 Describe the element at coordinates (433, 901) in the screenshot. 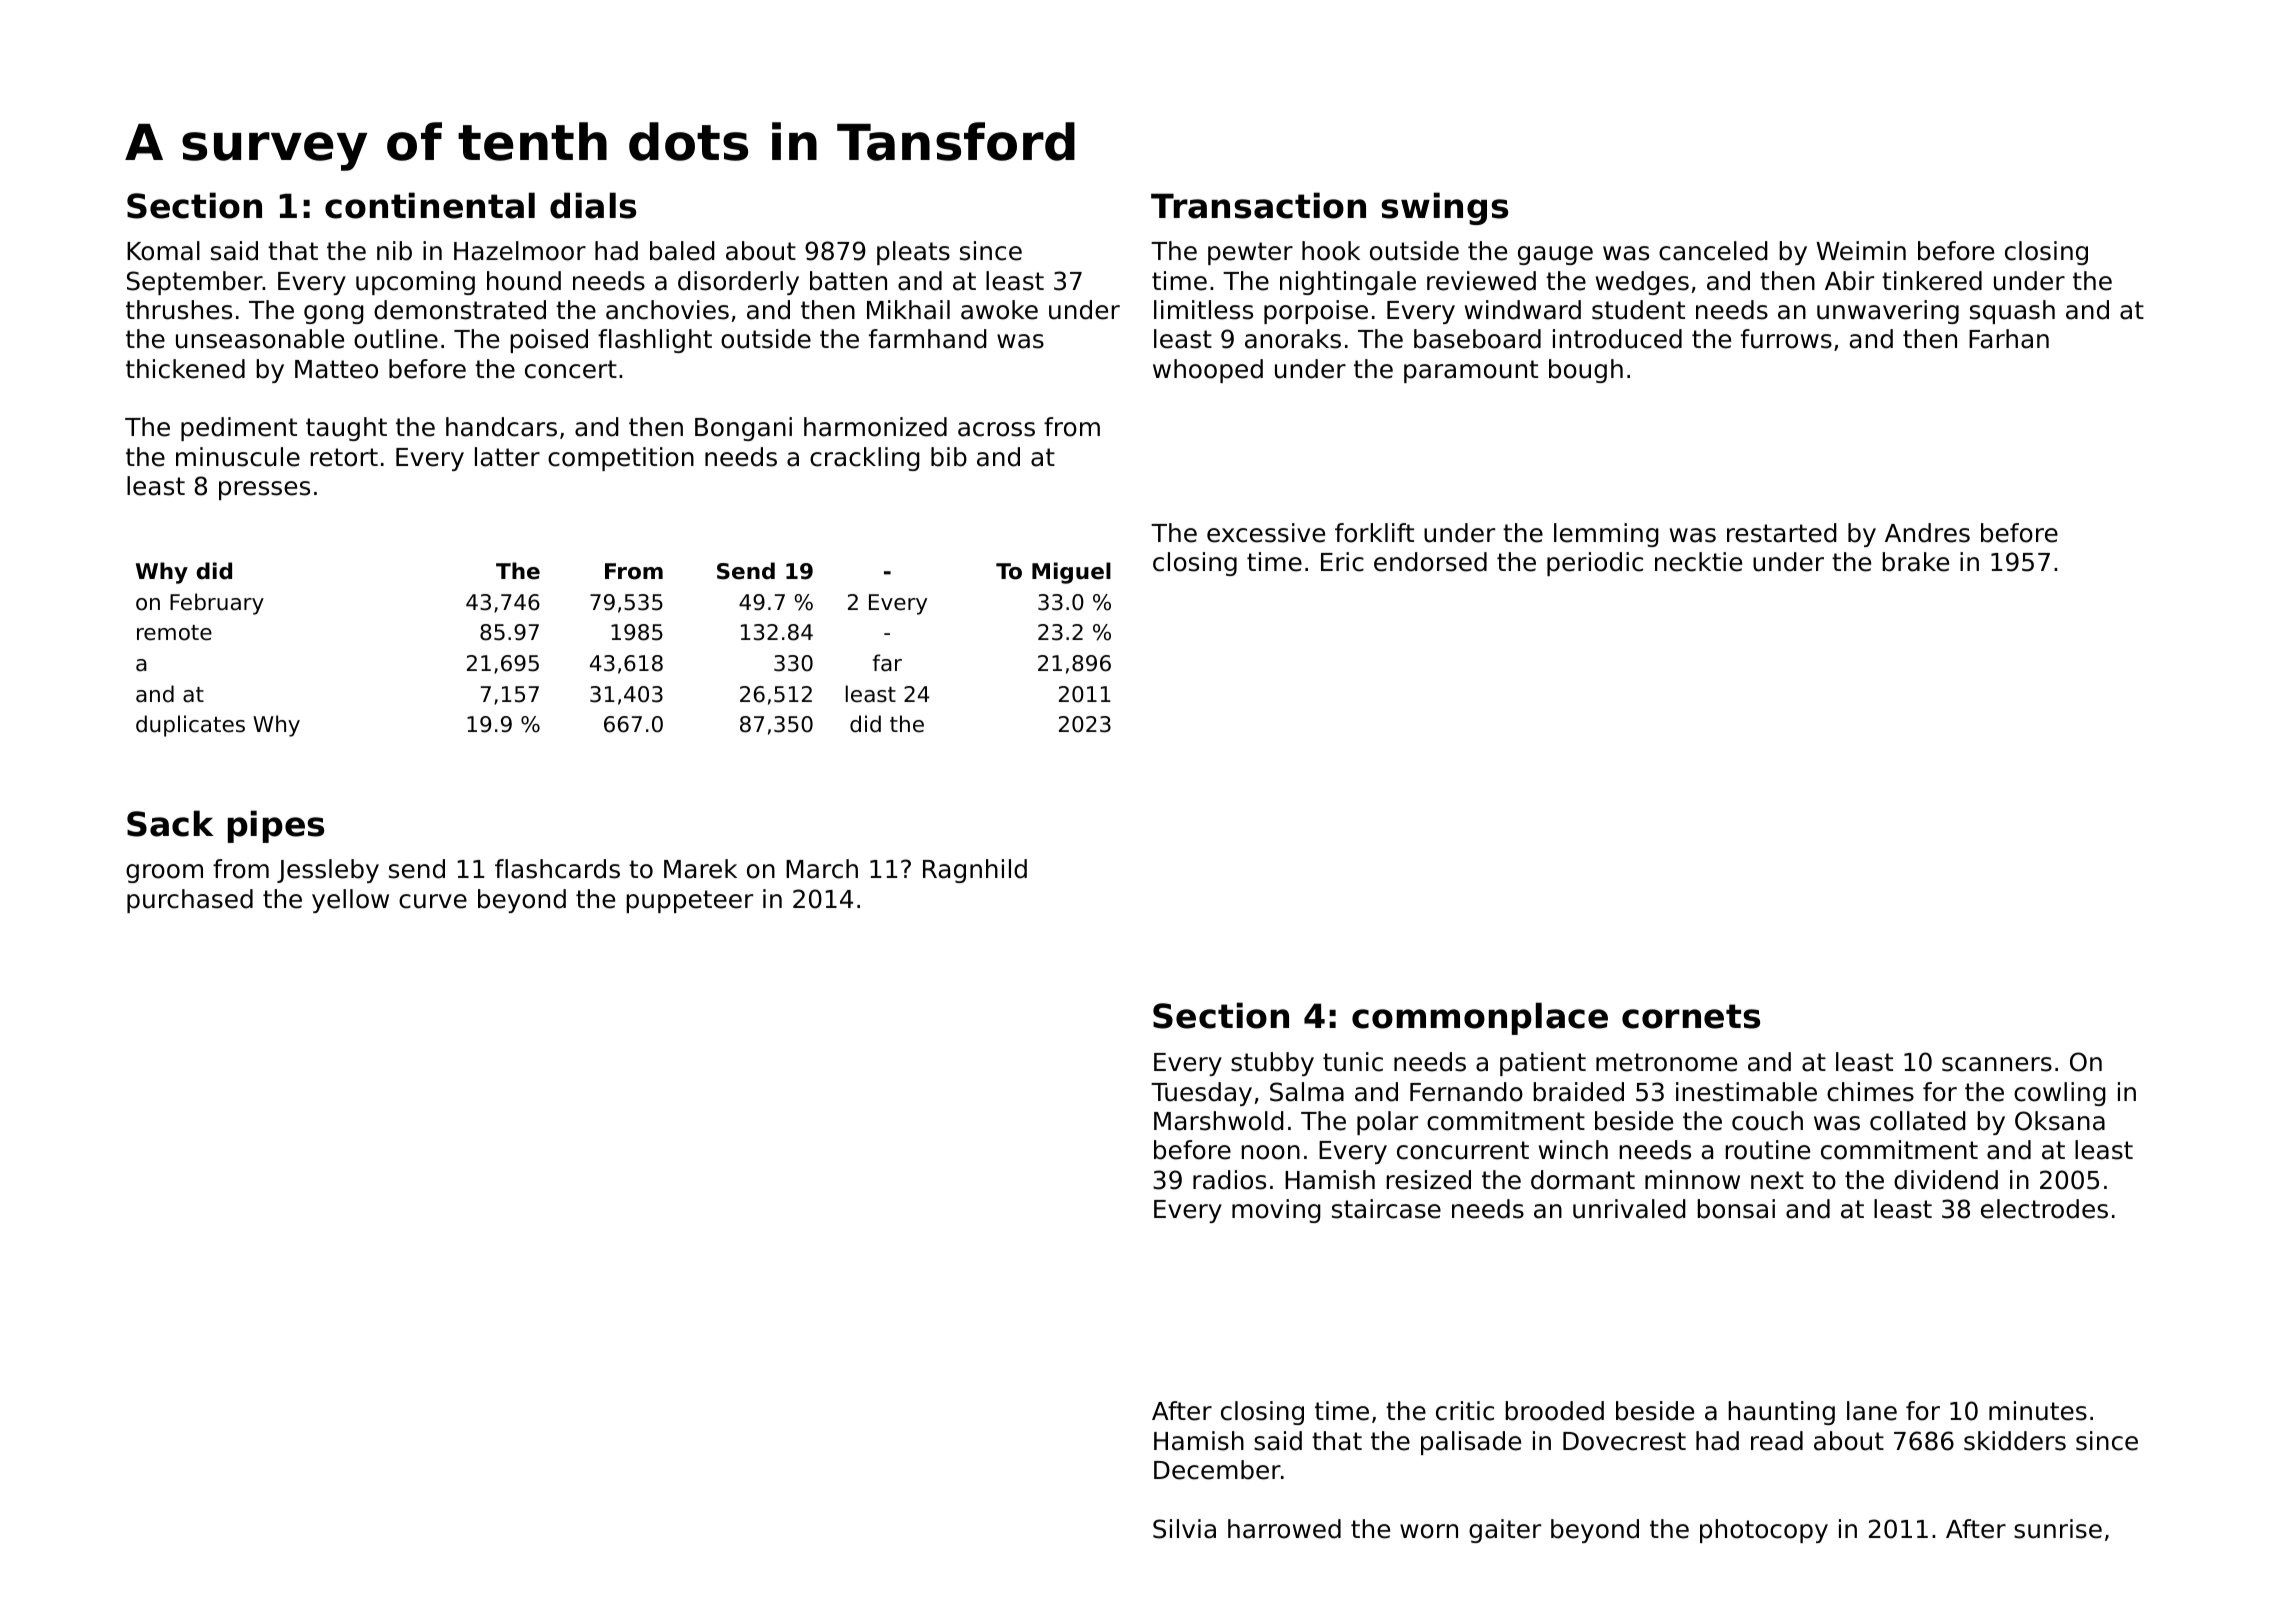

I see `curve` at that location.
